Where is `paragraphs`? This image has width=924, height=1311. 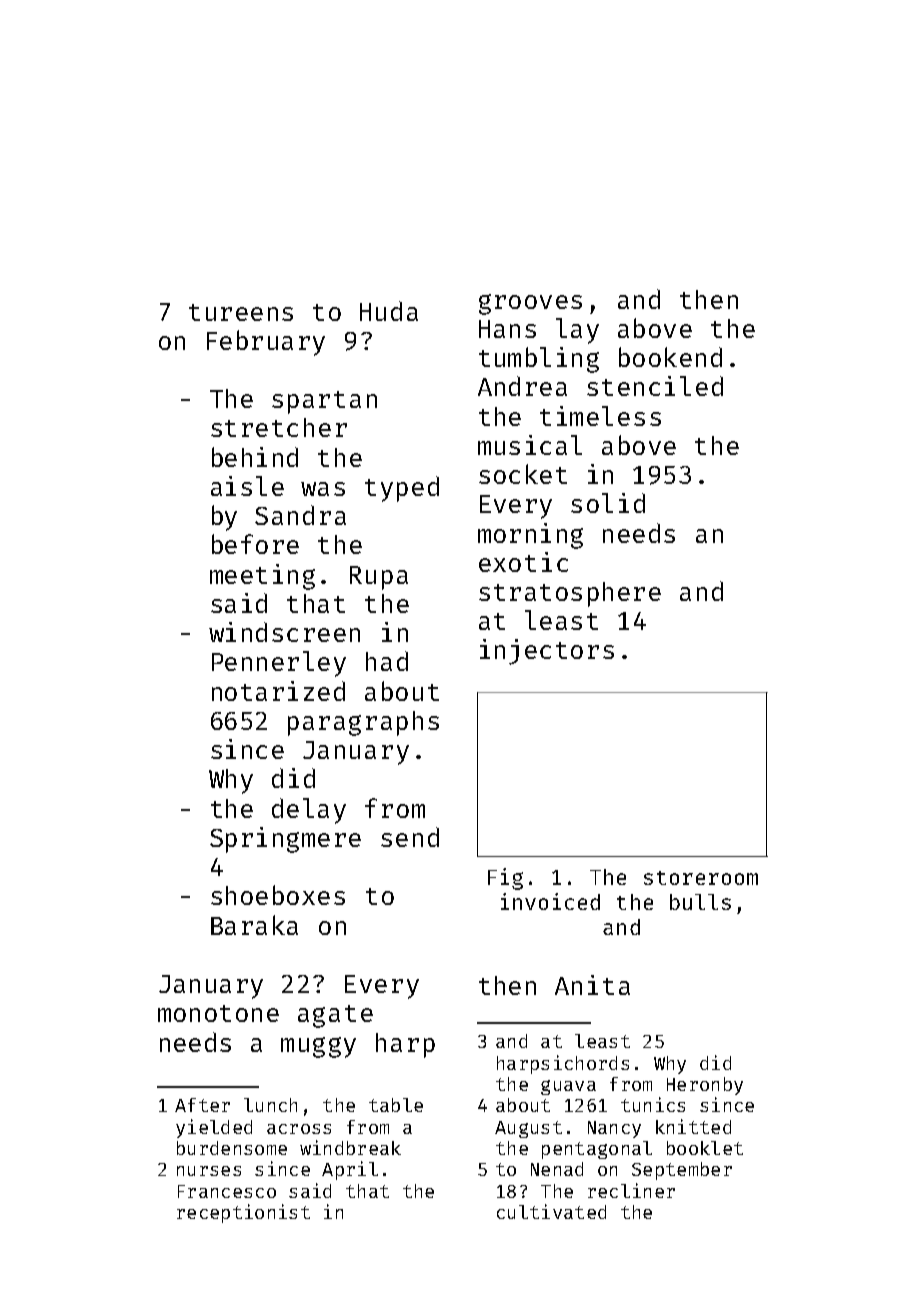
paragraphs is located at coordinates (363, 723).
